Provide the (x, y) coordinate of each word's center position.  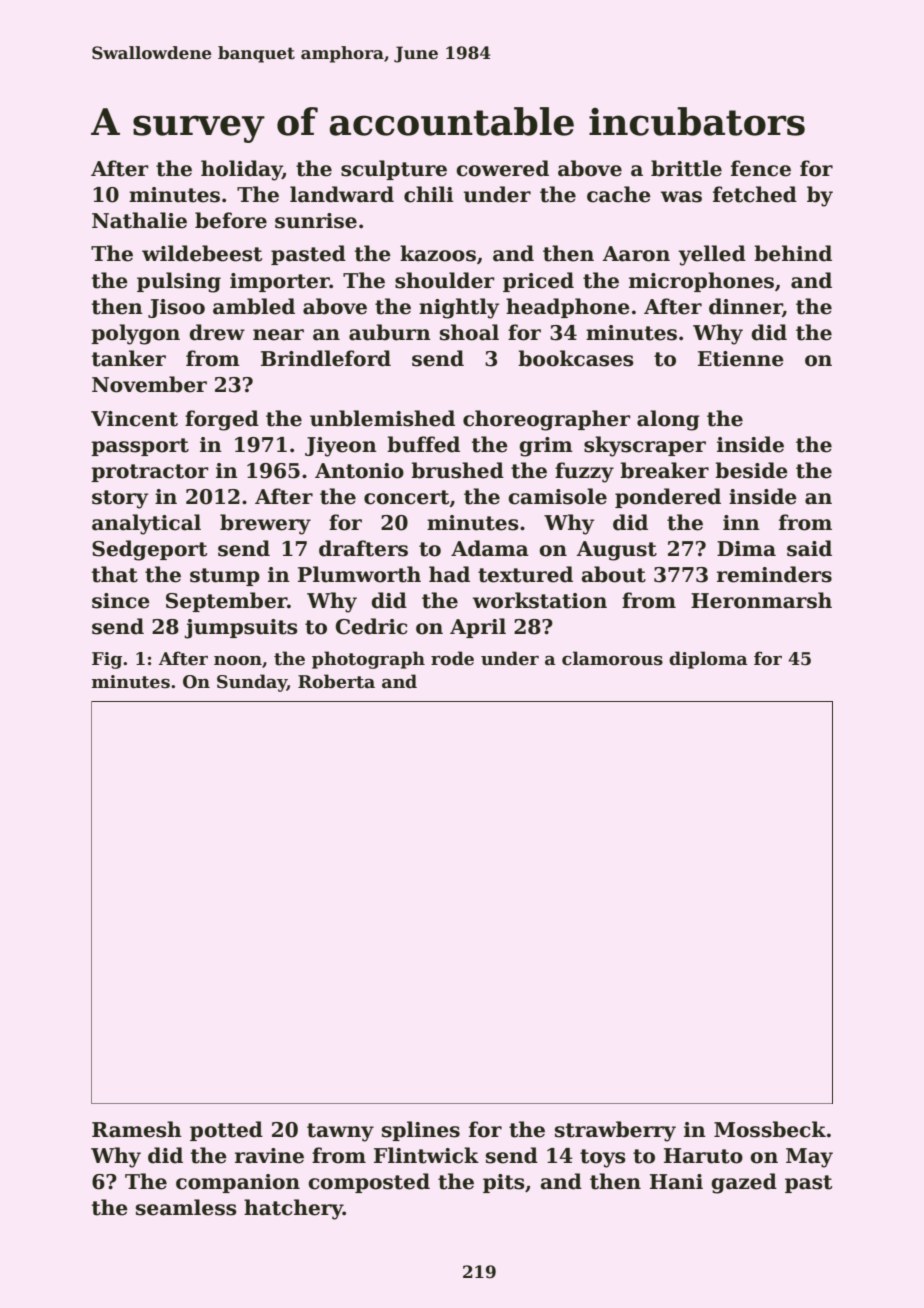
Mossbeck (770, 1129)
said (809, 548)
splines (421, 1131)
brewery (265, 524)
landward (342, 194)
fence (761, 168)
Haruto (703, 1156)
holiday (241, 170)
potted (226, 1131)
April (478, 628)
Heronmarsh (761, 600)
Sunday (252, 683)
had (449, 574)
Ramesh (137, 1129)
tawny (340, 1132)
